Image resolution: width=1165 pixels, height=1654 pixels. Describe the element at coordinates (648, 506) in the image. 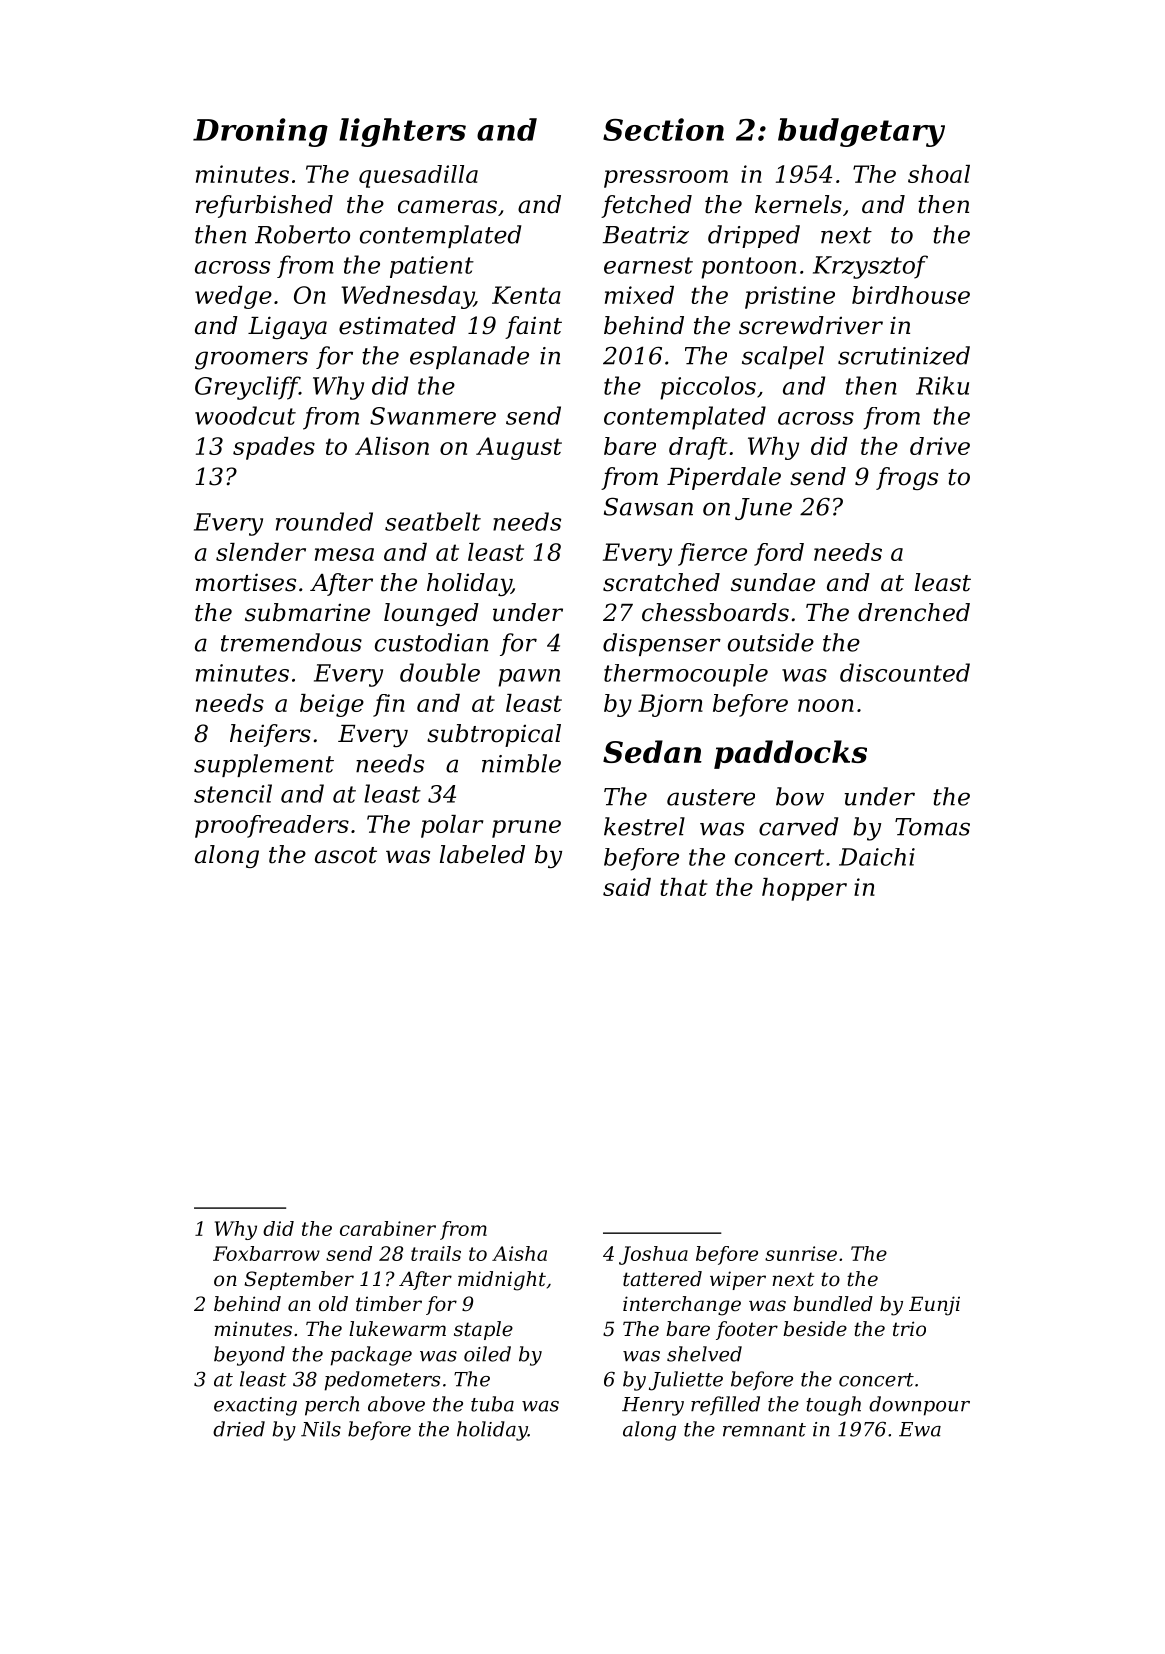

I see `Sawsan` at that location.
